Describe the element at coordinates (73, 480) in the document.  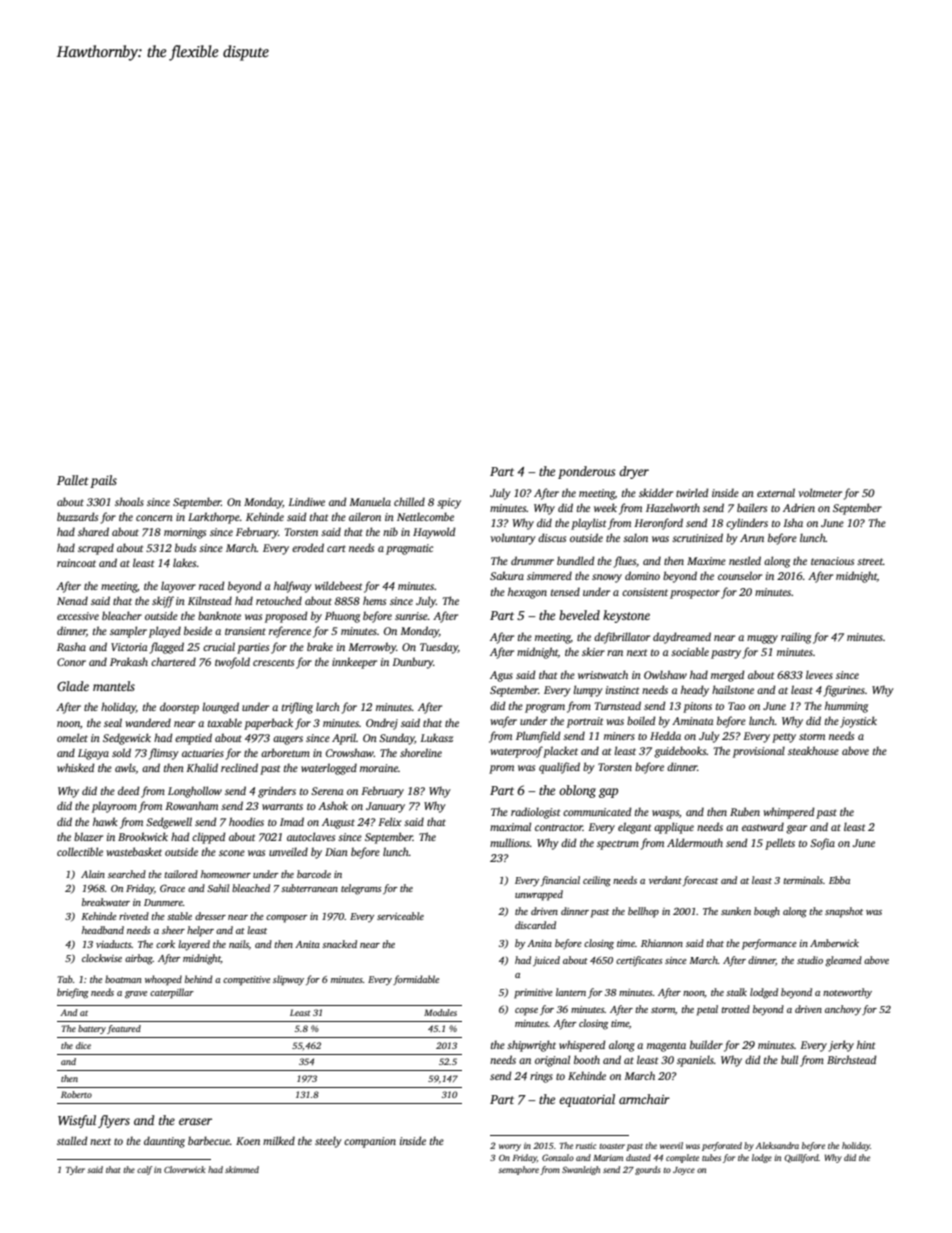
I see `Pallet` at that location.
